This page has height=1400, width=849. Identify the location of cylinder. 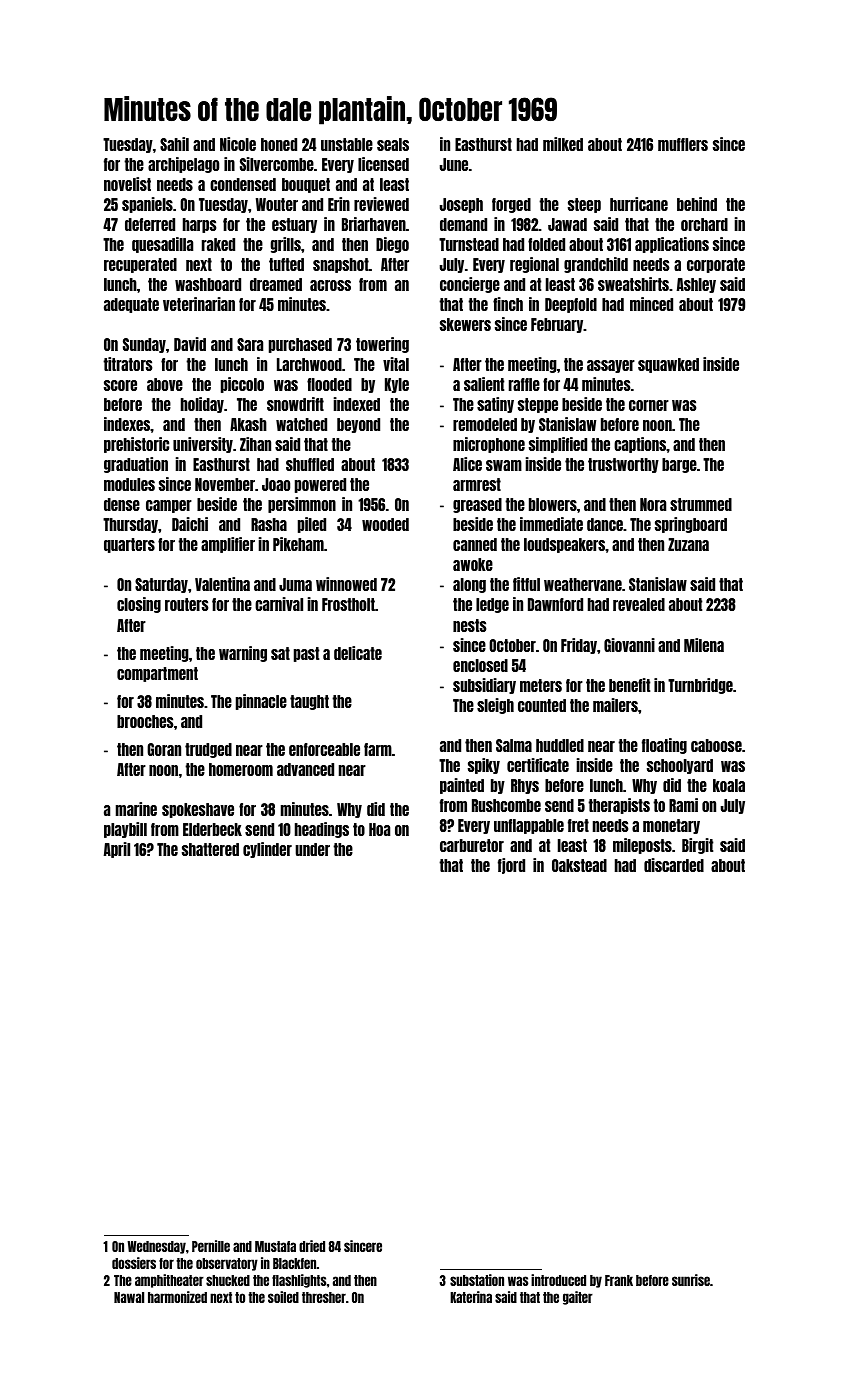
(267, 850).
